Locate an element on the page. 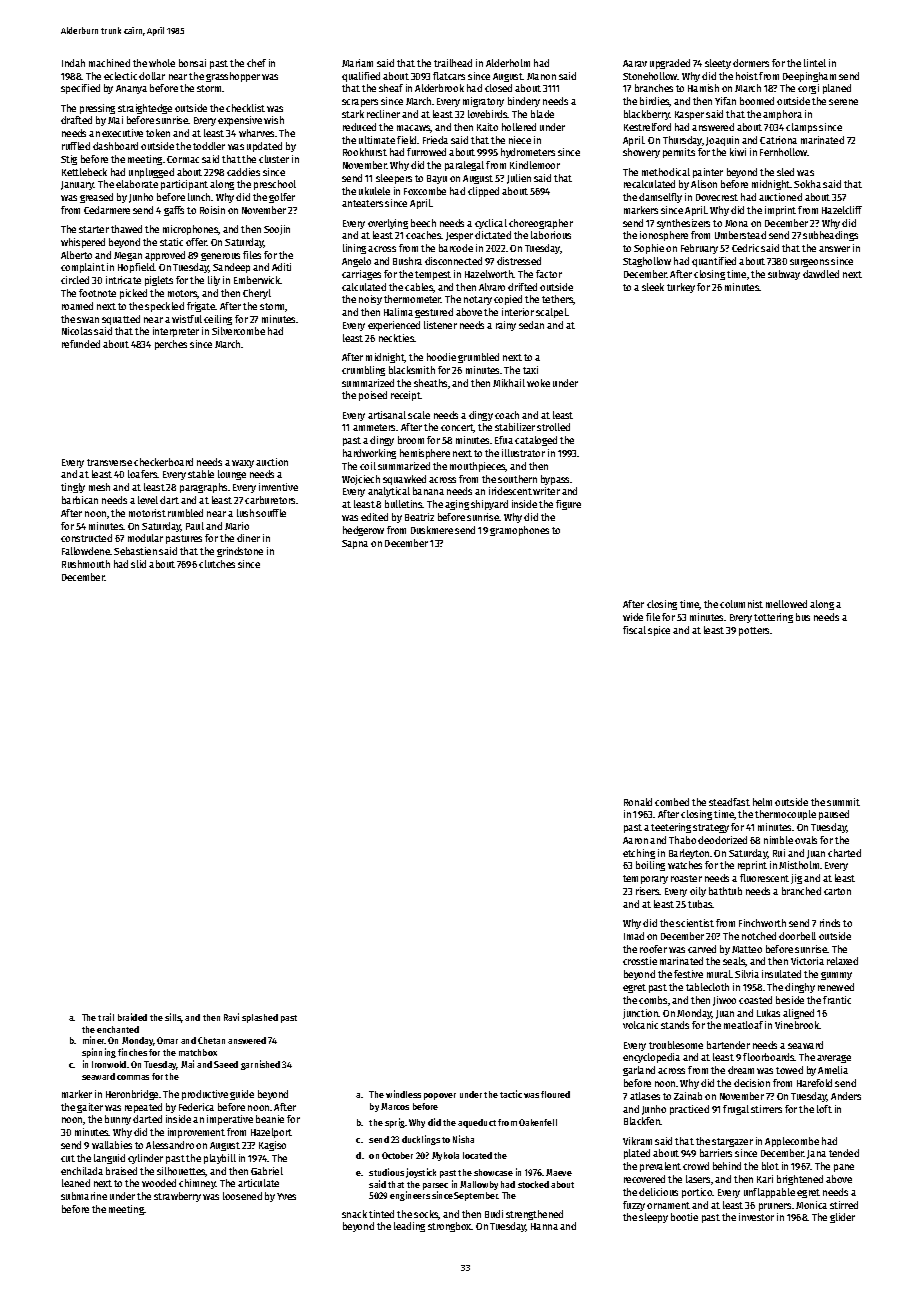  carton is located at coordinates (837, 891).
